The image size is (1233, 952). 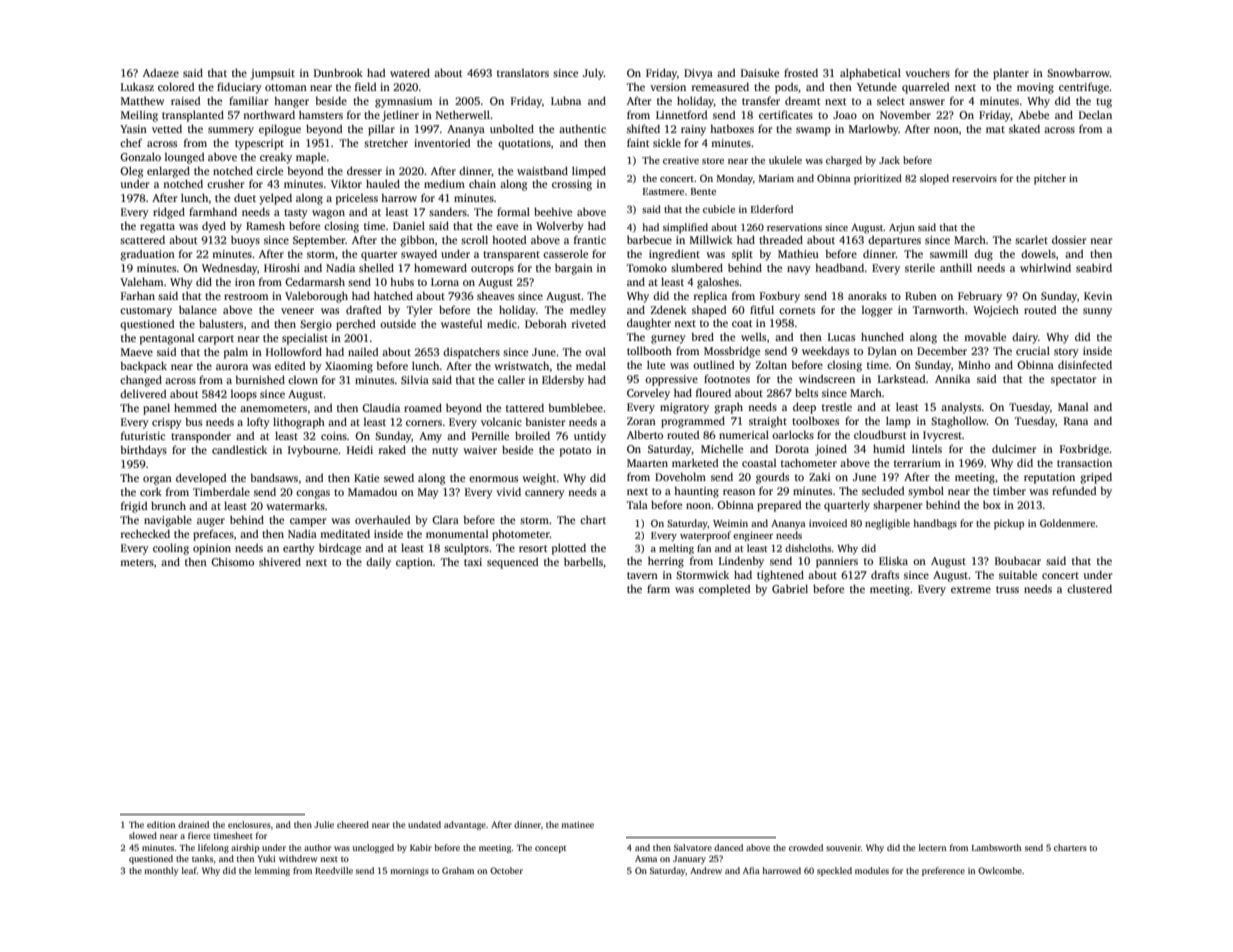 I want to click on taxi, so click(x=473, y=562).
